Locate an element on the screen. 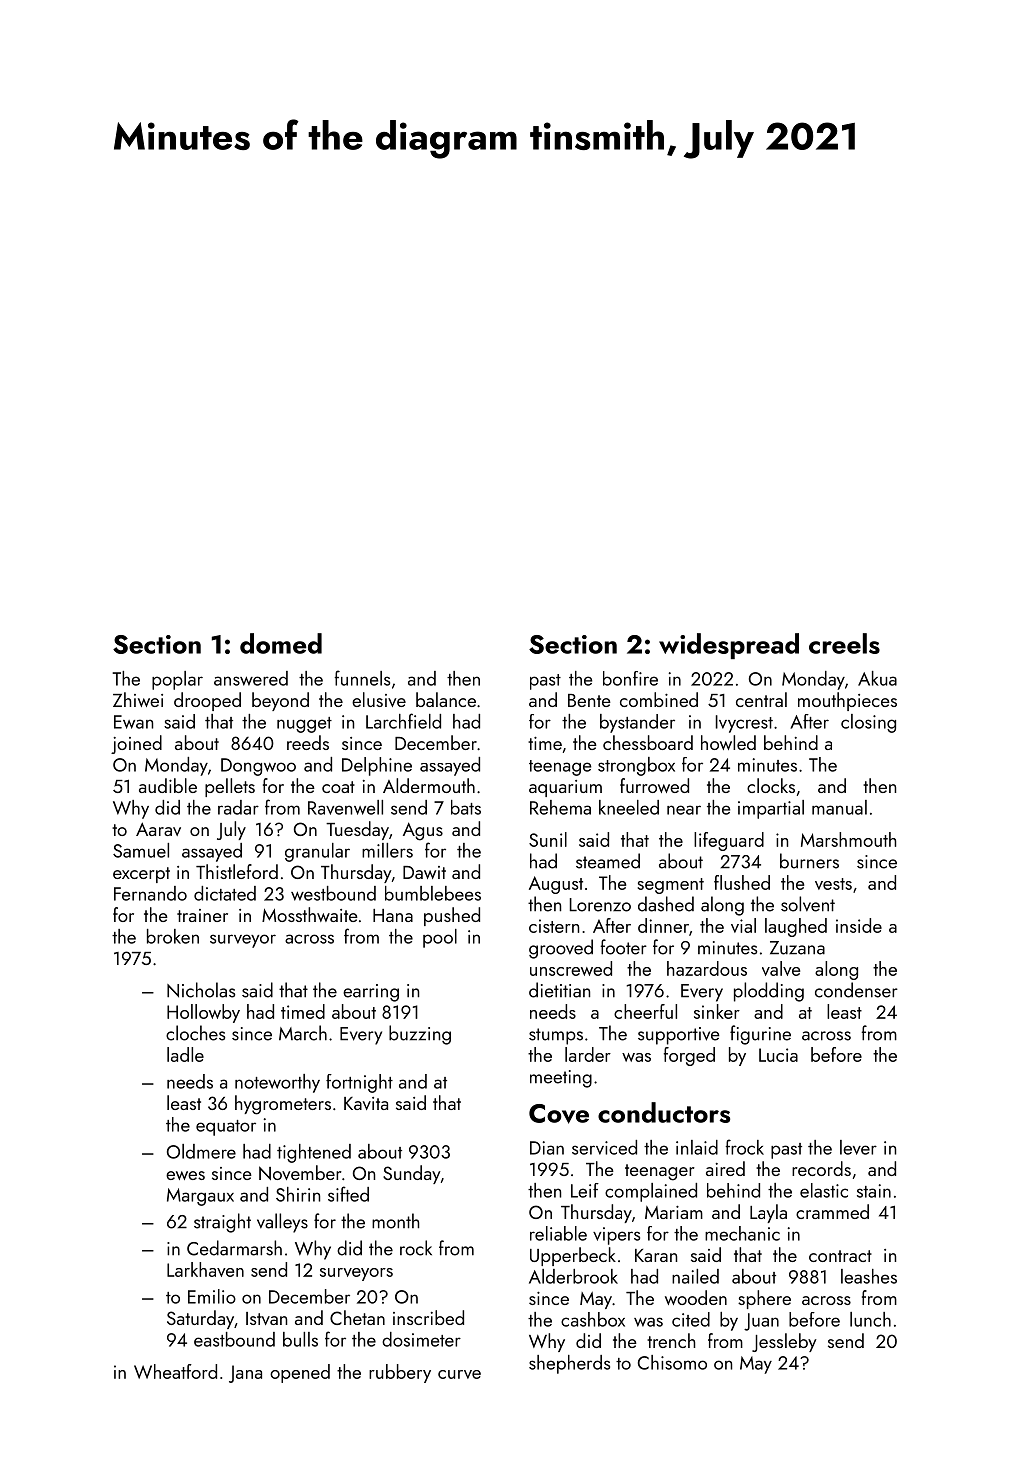  Wheatford is located at coordinates (175, 1371).
